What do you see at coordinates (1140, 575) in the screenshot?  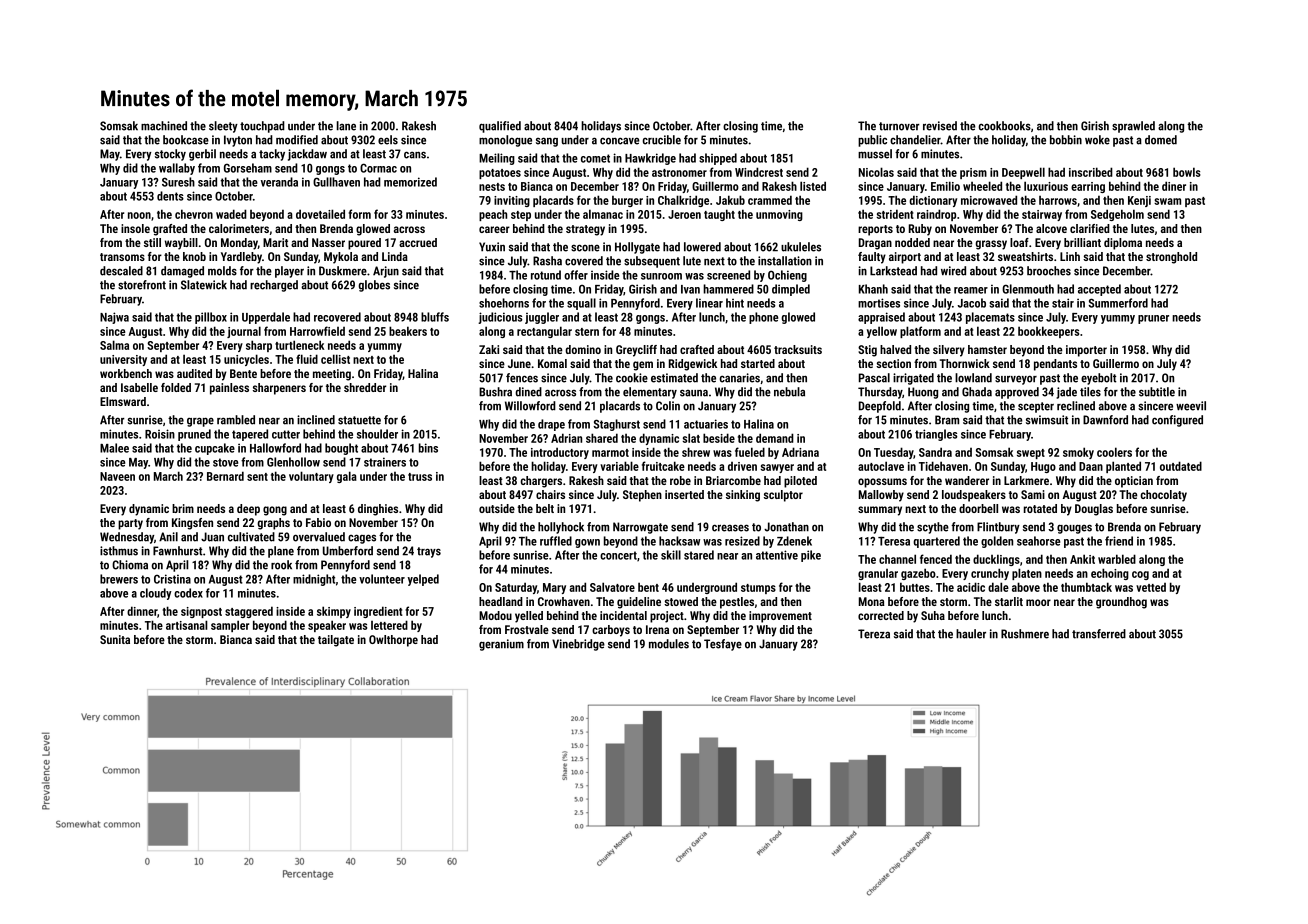 I see `cog` at bounding box center [1140, 575].
